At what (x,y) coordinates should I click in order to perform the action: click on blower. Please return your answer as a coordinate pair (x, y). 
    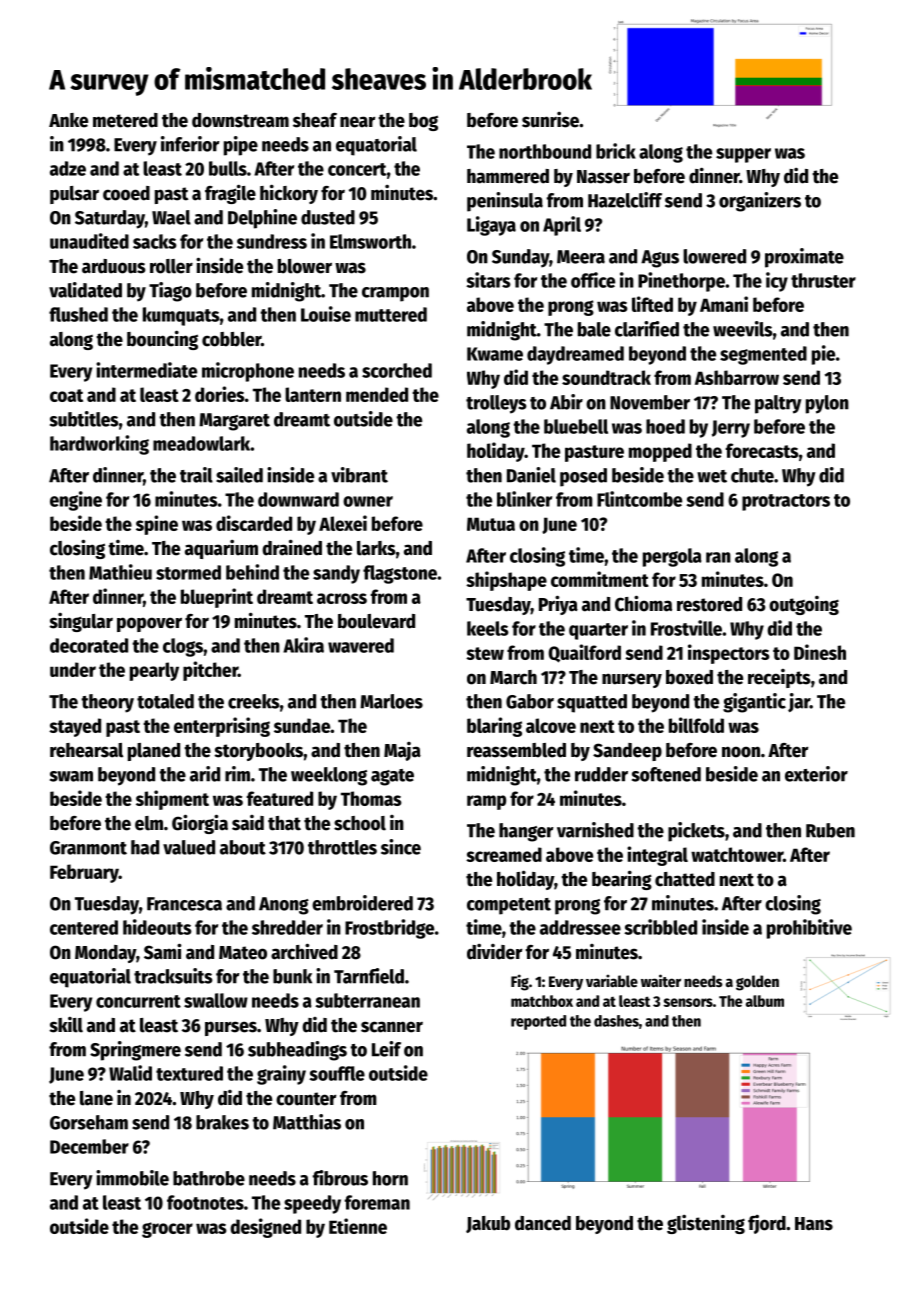
    Looking at the image, I should click on (305, 266).
